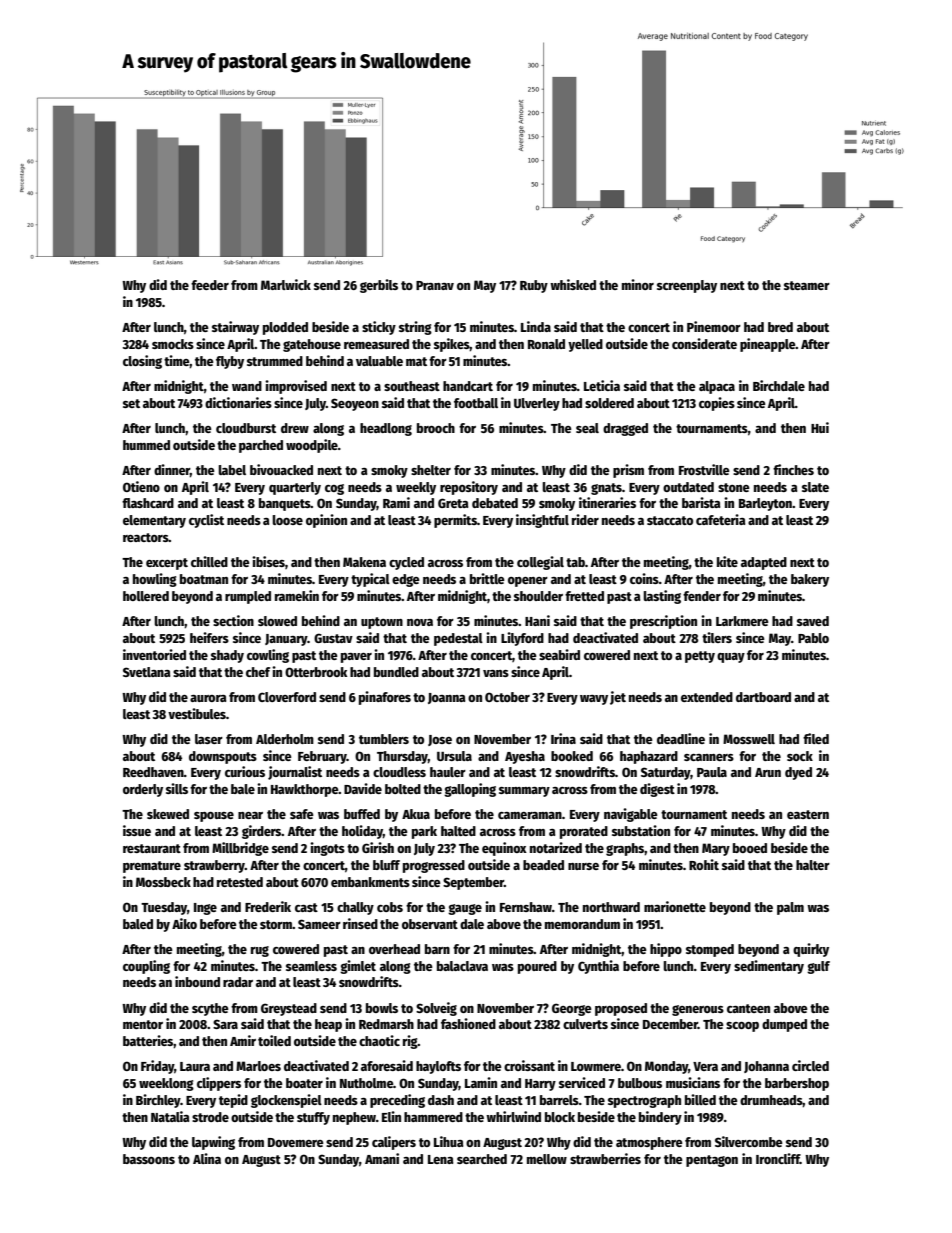 Image resolution: width=952 pixels, height=1233 pixels. I want to click on Greystead, so click(289, 1009).
